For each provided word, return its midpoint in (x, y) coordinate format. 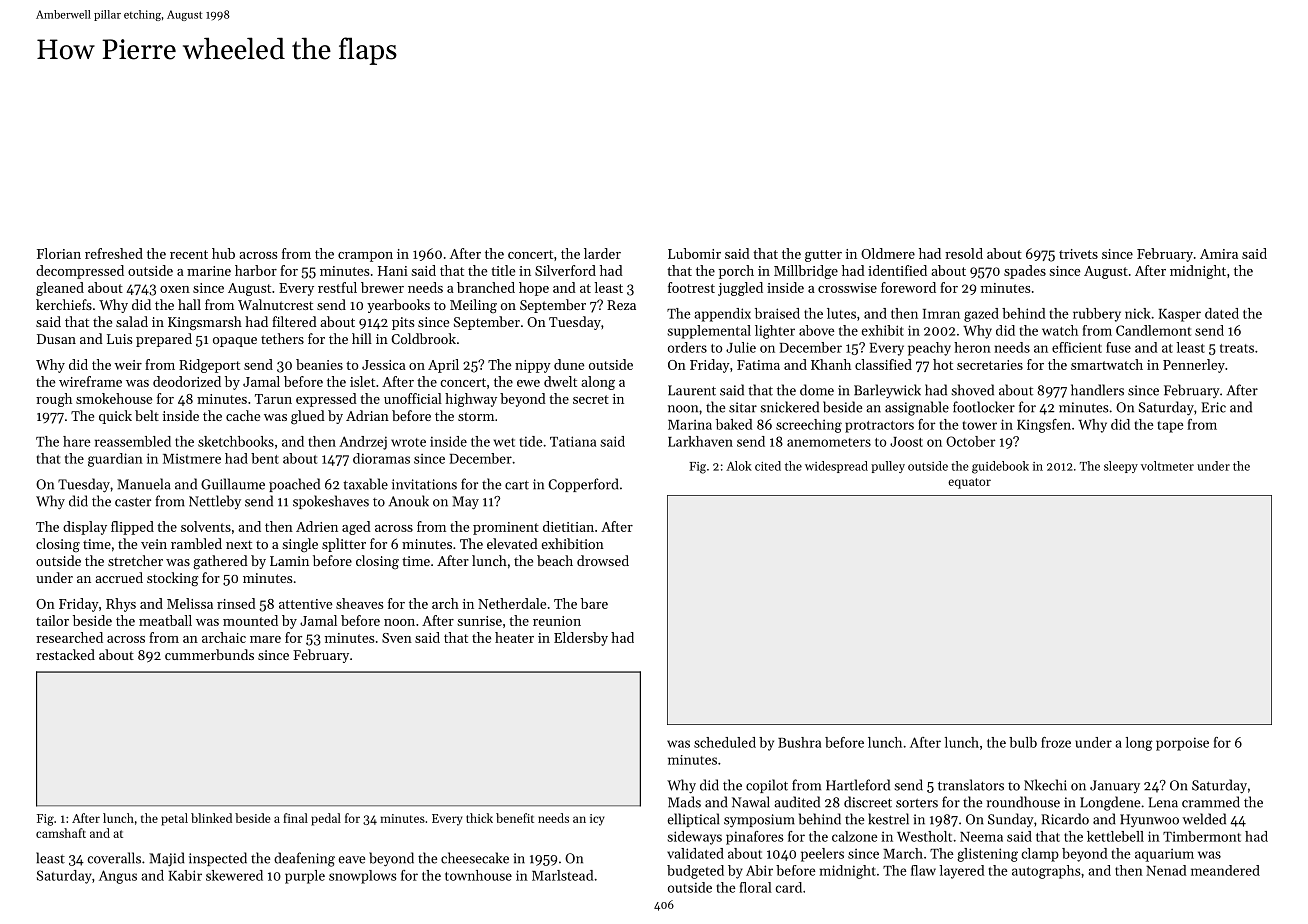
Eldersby (581, 639)
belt (147, 415)
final (295, 818)
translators (971, 785)
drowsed (603, 560)
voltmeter (1167, 466)
